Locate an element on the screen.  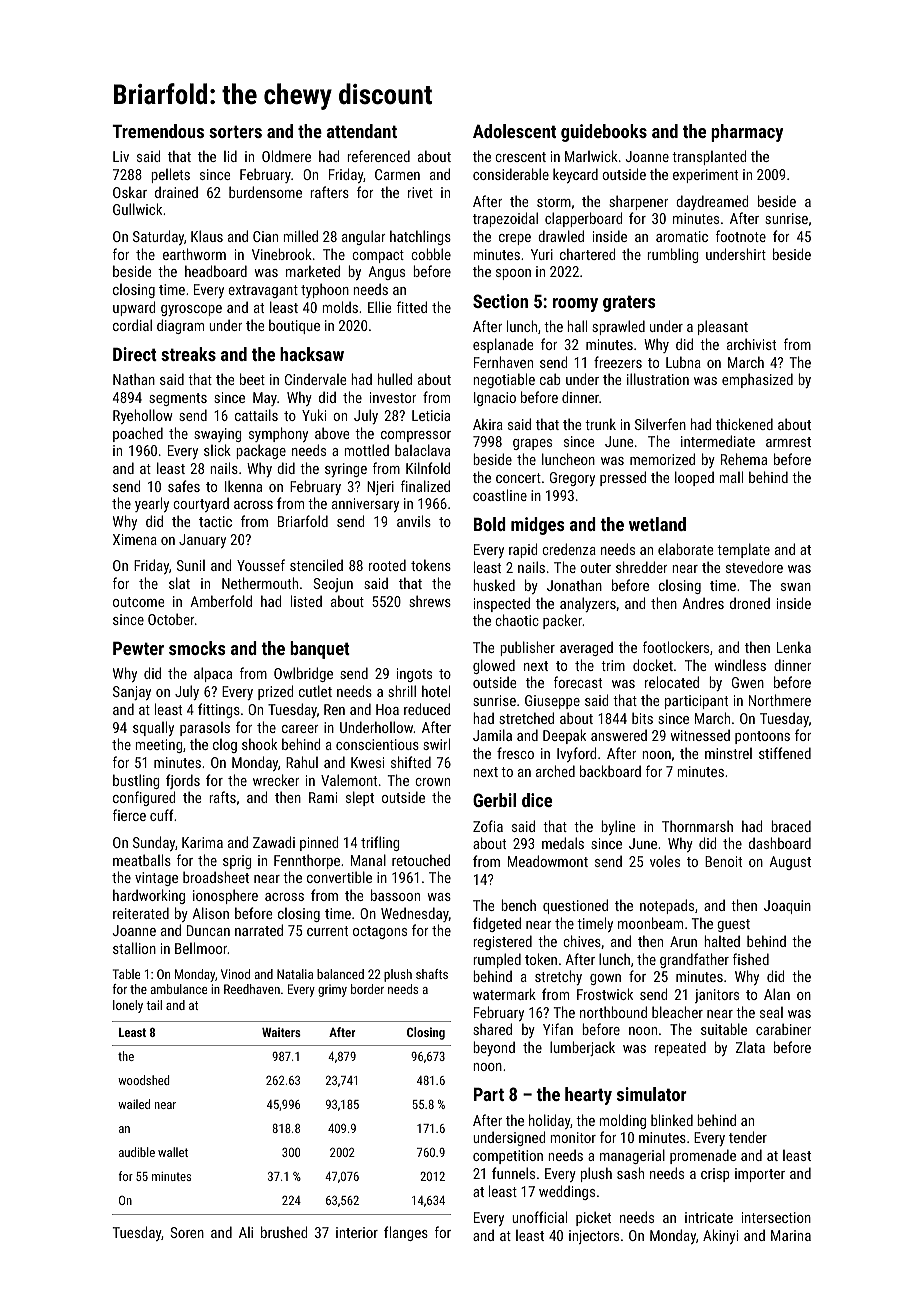
slept is located at coordinates (360, 798).
